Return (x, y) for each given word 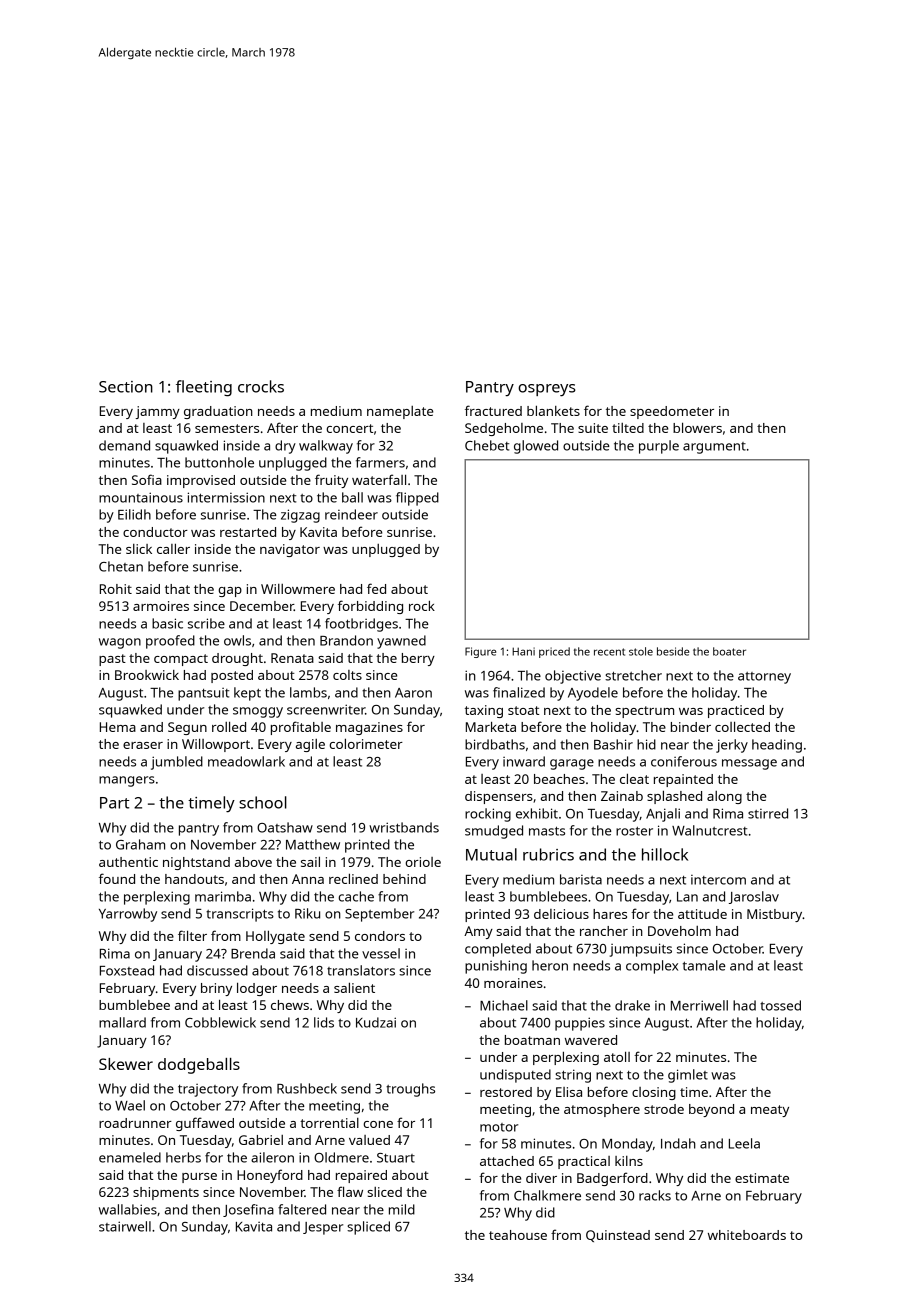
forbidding (370, 607)
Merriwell (699, 1005)
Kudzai (376, 1022)
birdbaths (495, 744)
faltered (302, 1209)
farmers (380, 462)
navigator (290, 550)
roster (634, 831)
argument (714, 448)
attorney (764, 678)
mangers (127, 781)
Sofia (147, 479)
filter (192, 935)
